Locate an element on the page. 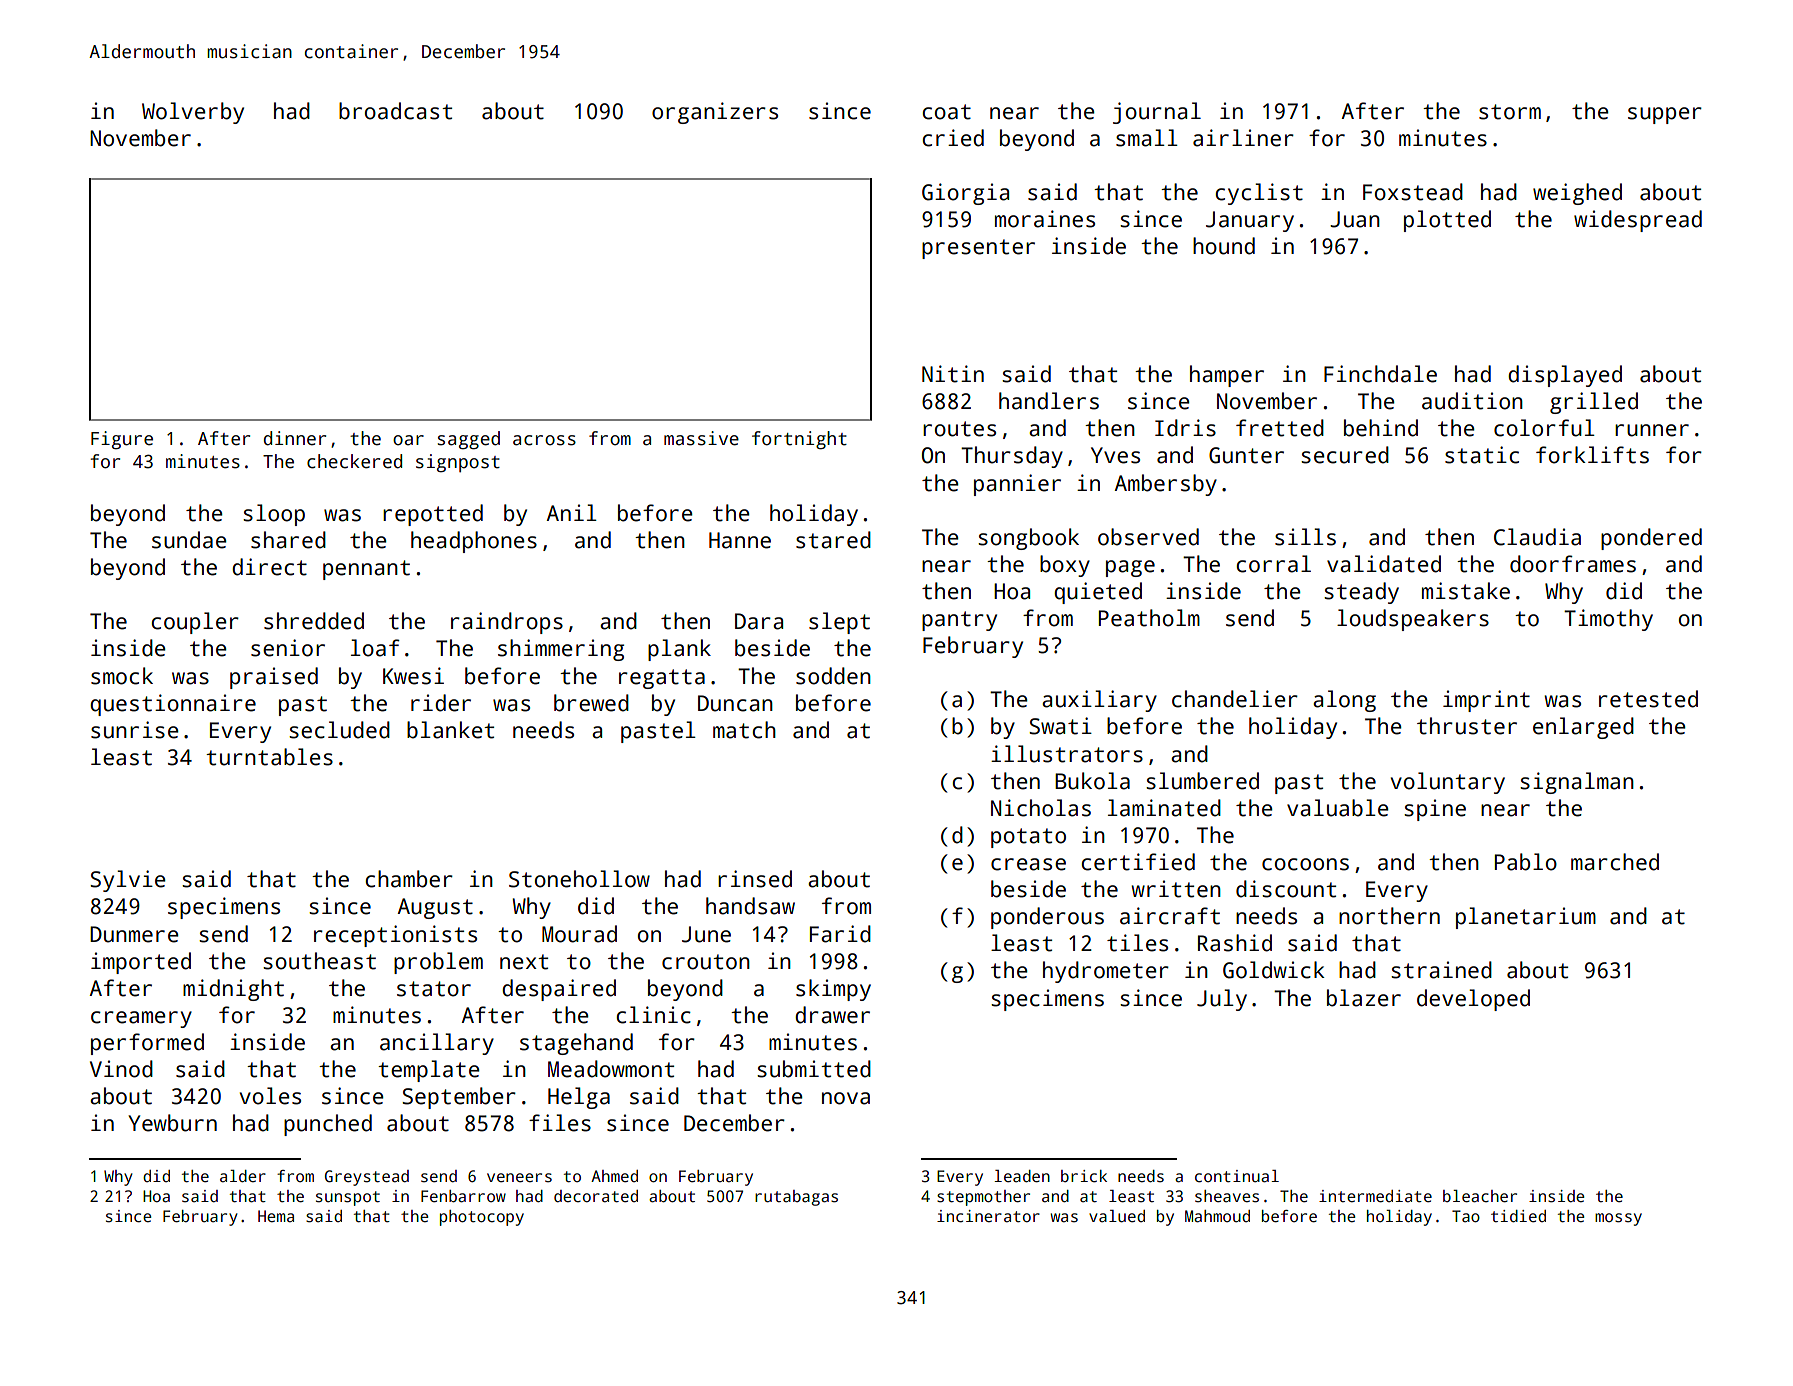 The height and width of the document is (1386, 1793). fortnight is located at coordinates (799, 440).
